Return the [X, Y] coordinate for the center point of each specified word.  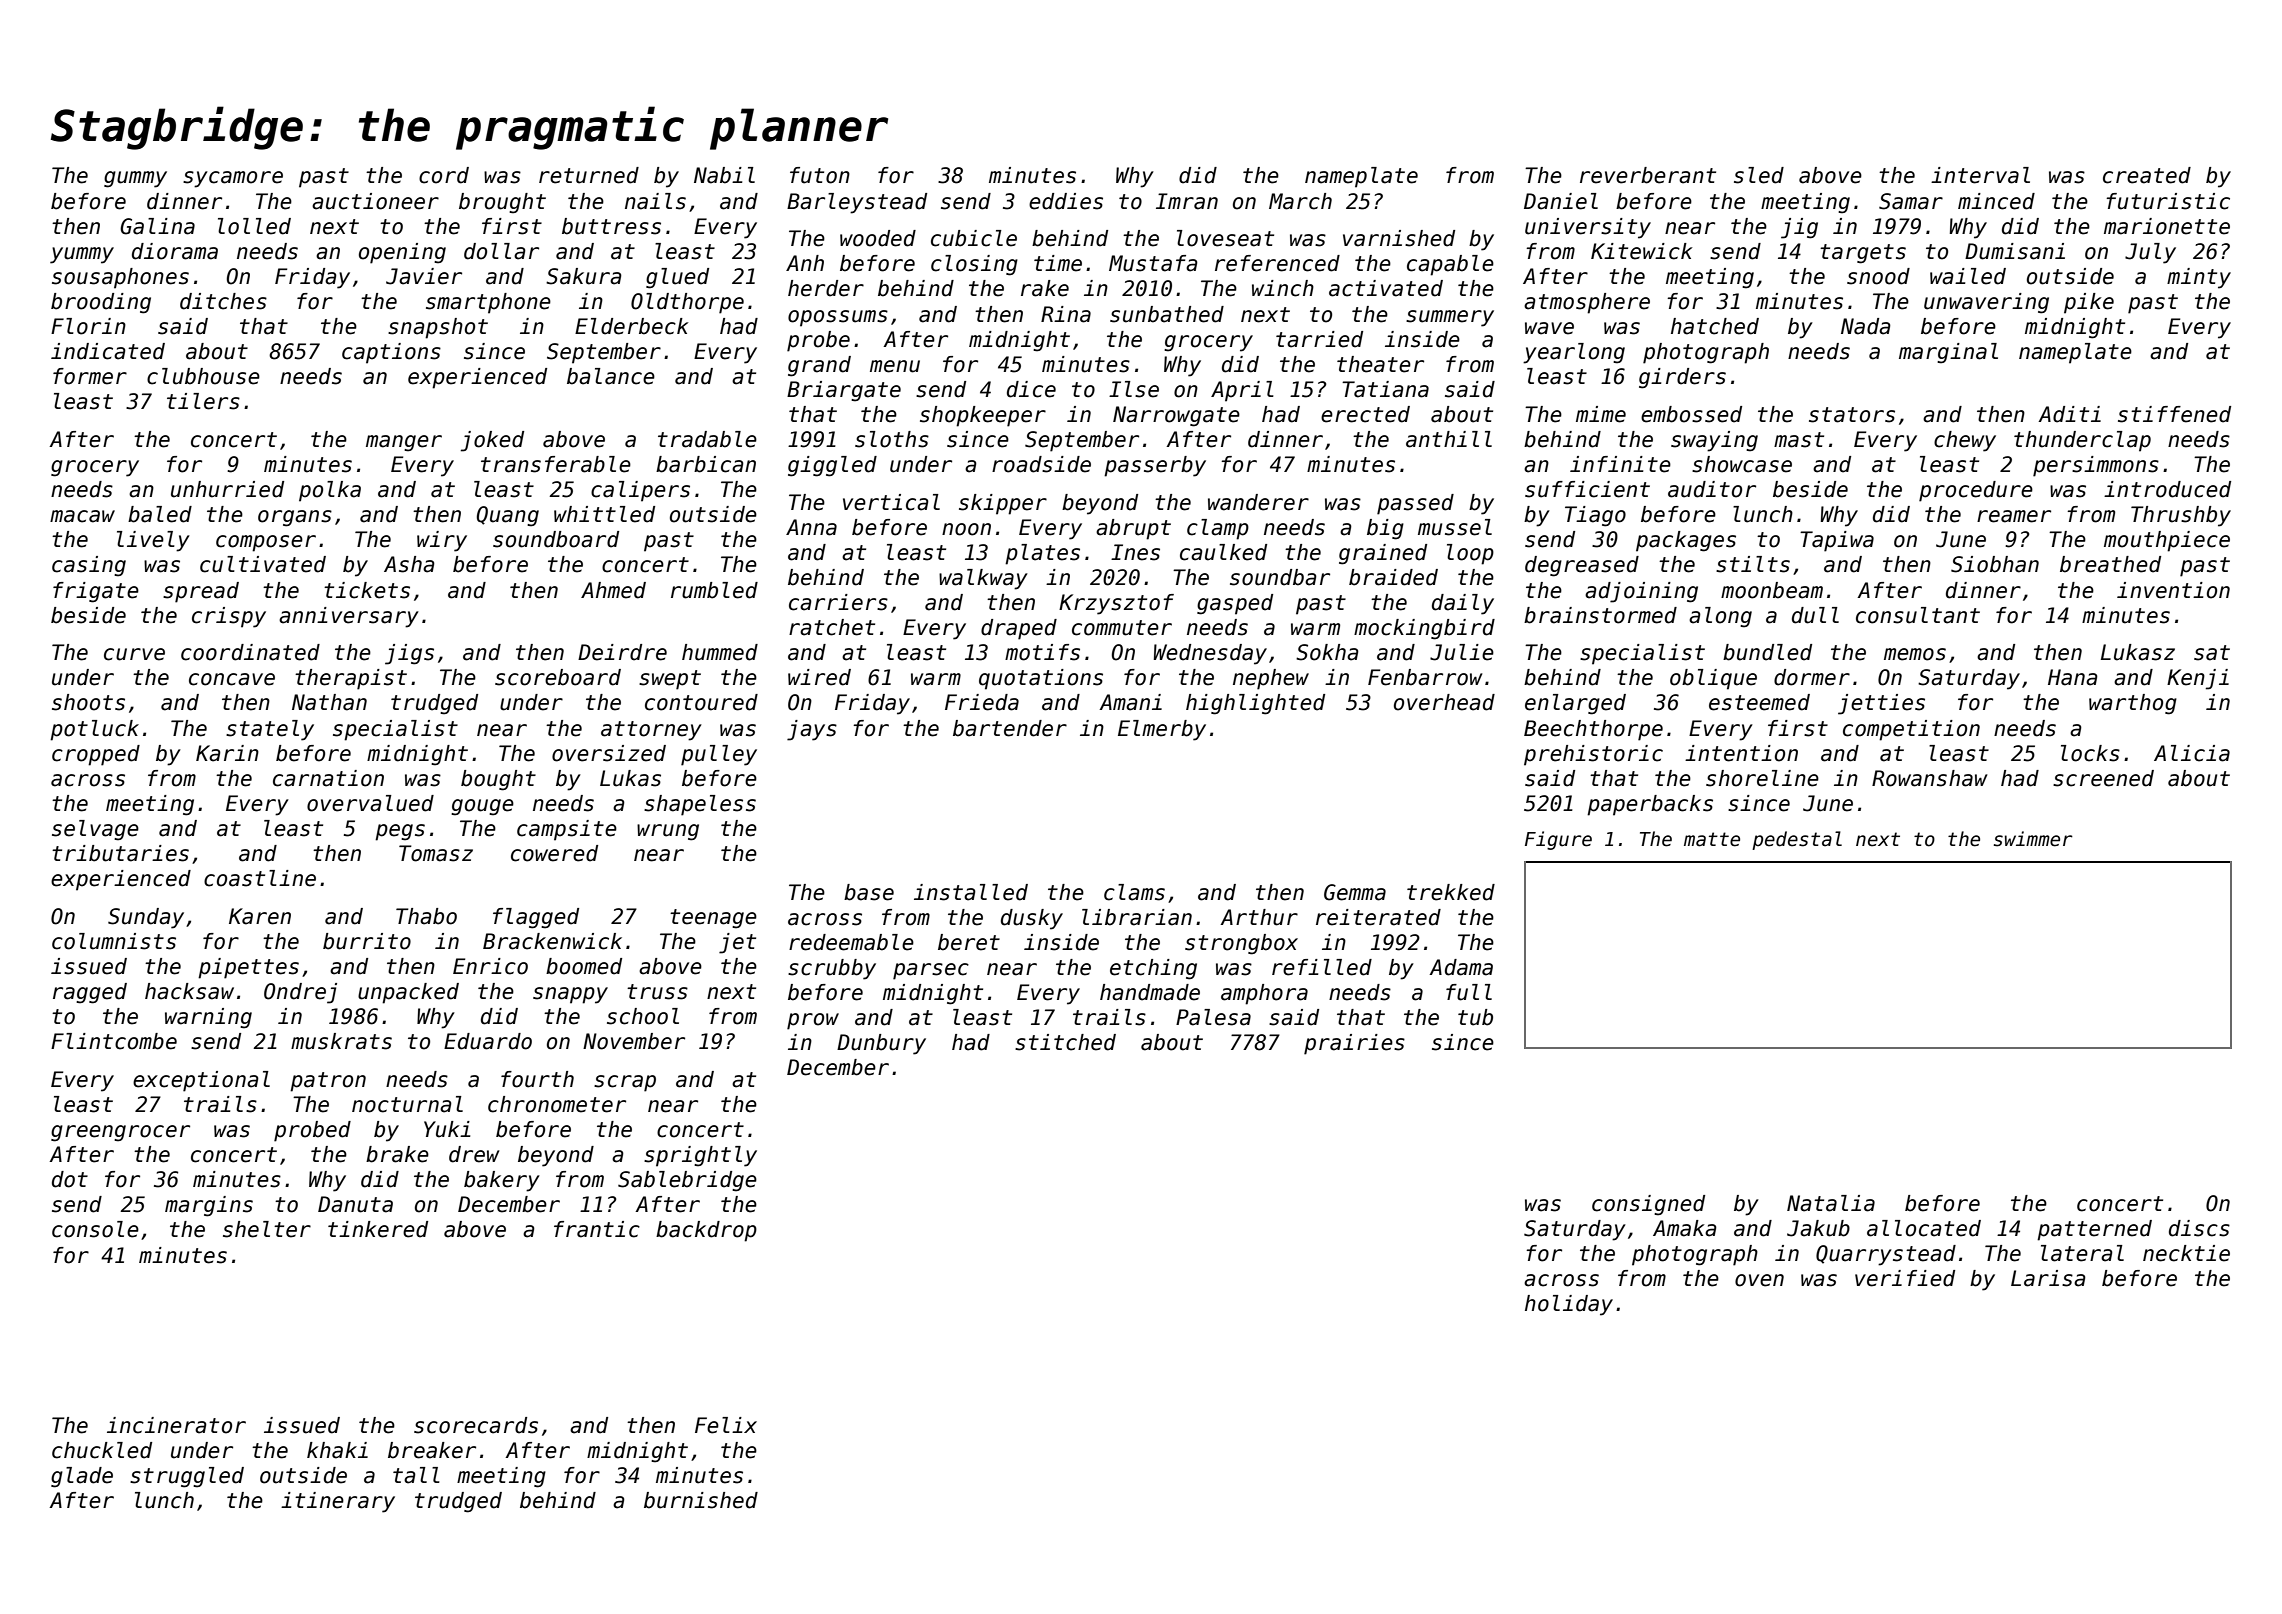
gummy [135, 179]
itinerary [338, 1502]
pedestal [1797, 840]
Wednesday [1210, 654]
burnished [701, 1500]
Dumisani [2015, 251]
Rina [1066, 314]
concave [232, 679]
